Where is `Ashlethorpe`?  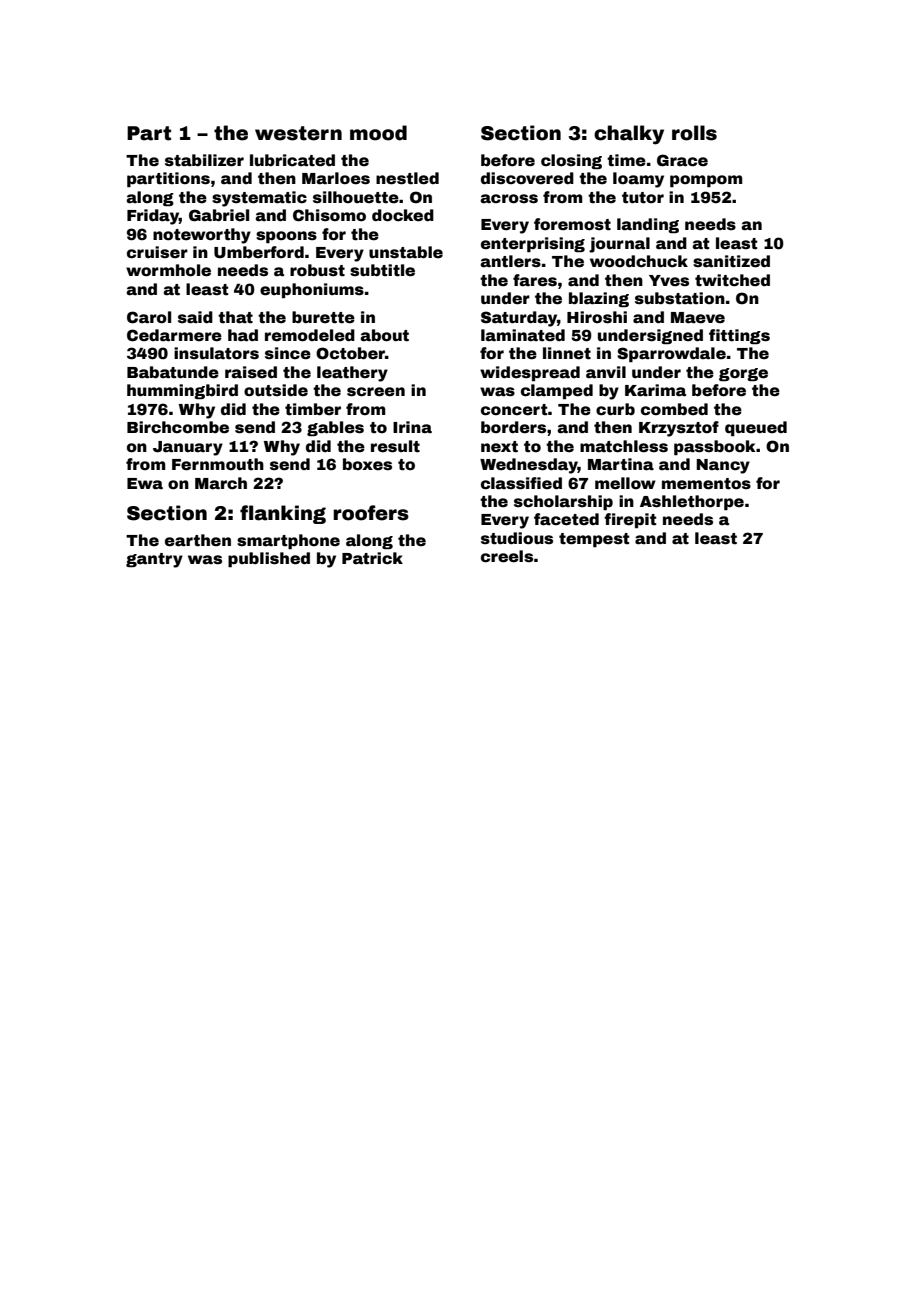 Ashlethorpe is located at coordinates (692, 502).
